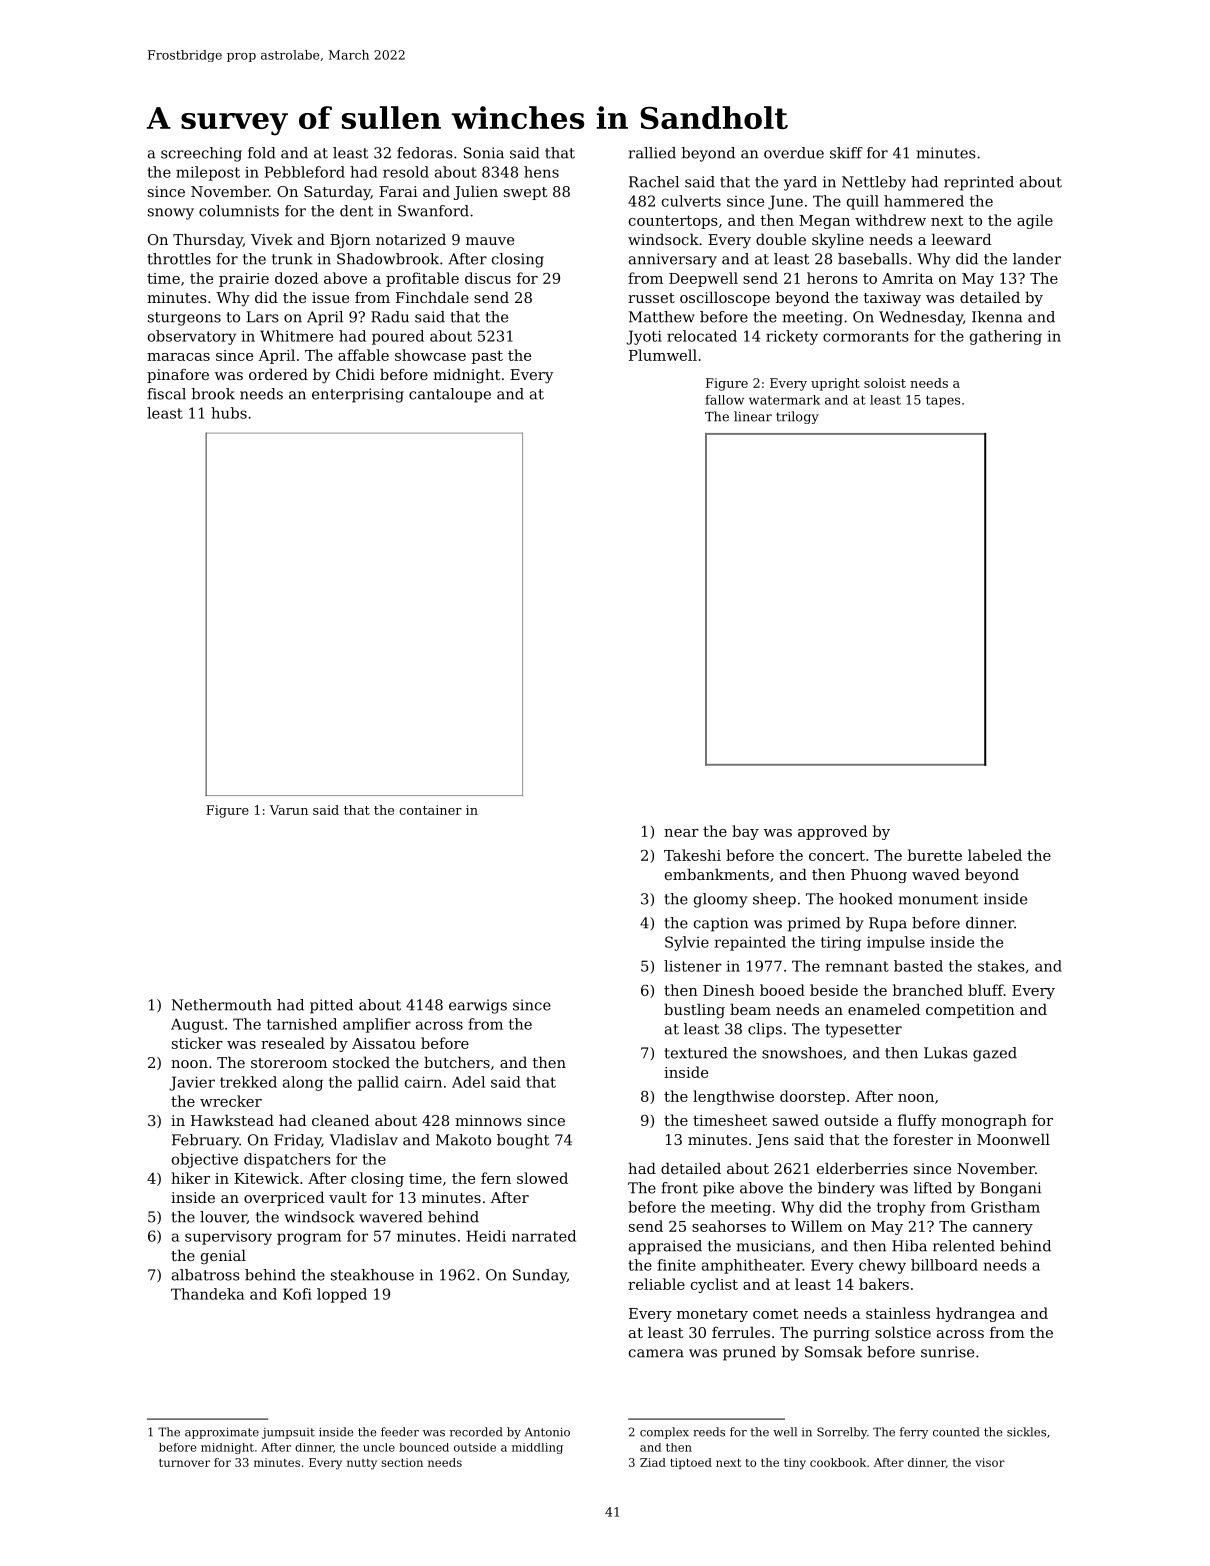  I want to click on trunk, so click(292, 259).
